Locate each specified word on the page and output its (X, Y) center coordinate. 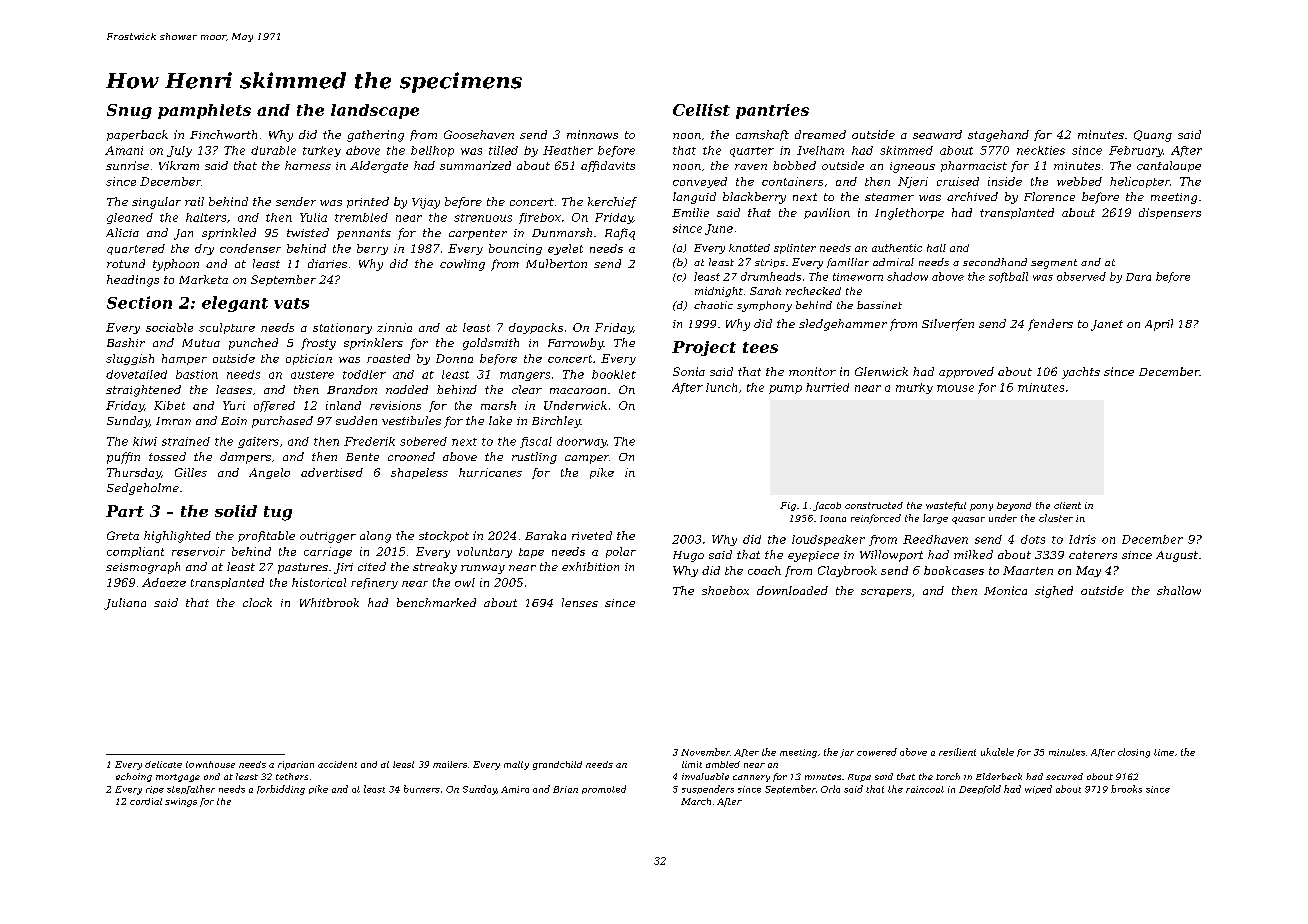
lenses (580, 602)
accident (337, 764)
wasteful (946, 506)
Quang (1153, 136)
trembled (361, 217)
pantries (772, 111)
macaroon (578, 391)
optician (309, 359)
